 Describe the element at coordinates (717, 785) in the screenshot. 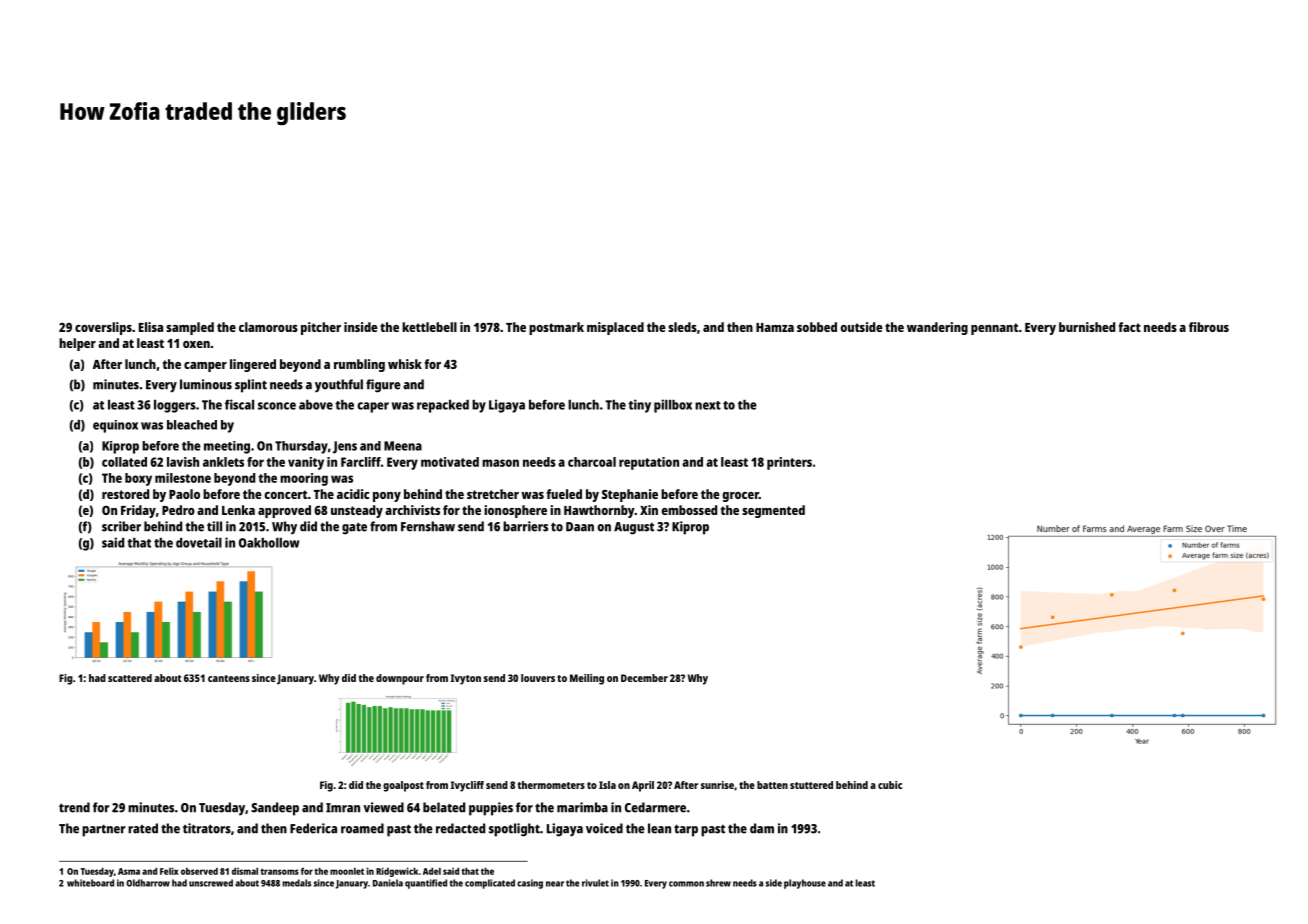

I see `sunrise` at that location.
